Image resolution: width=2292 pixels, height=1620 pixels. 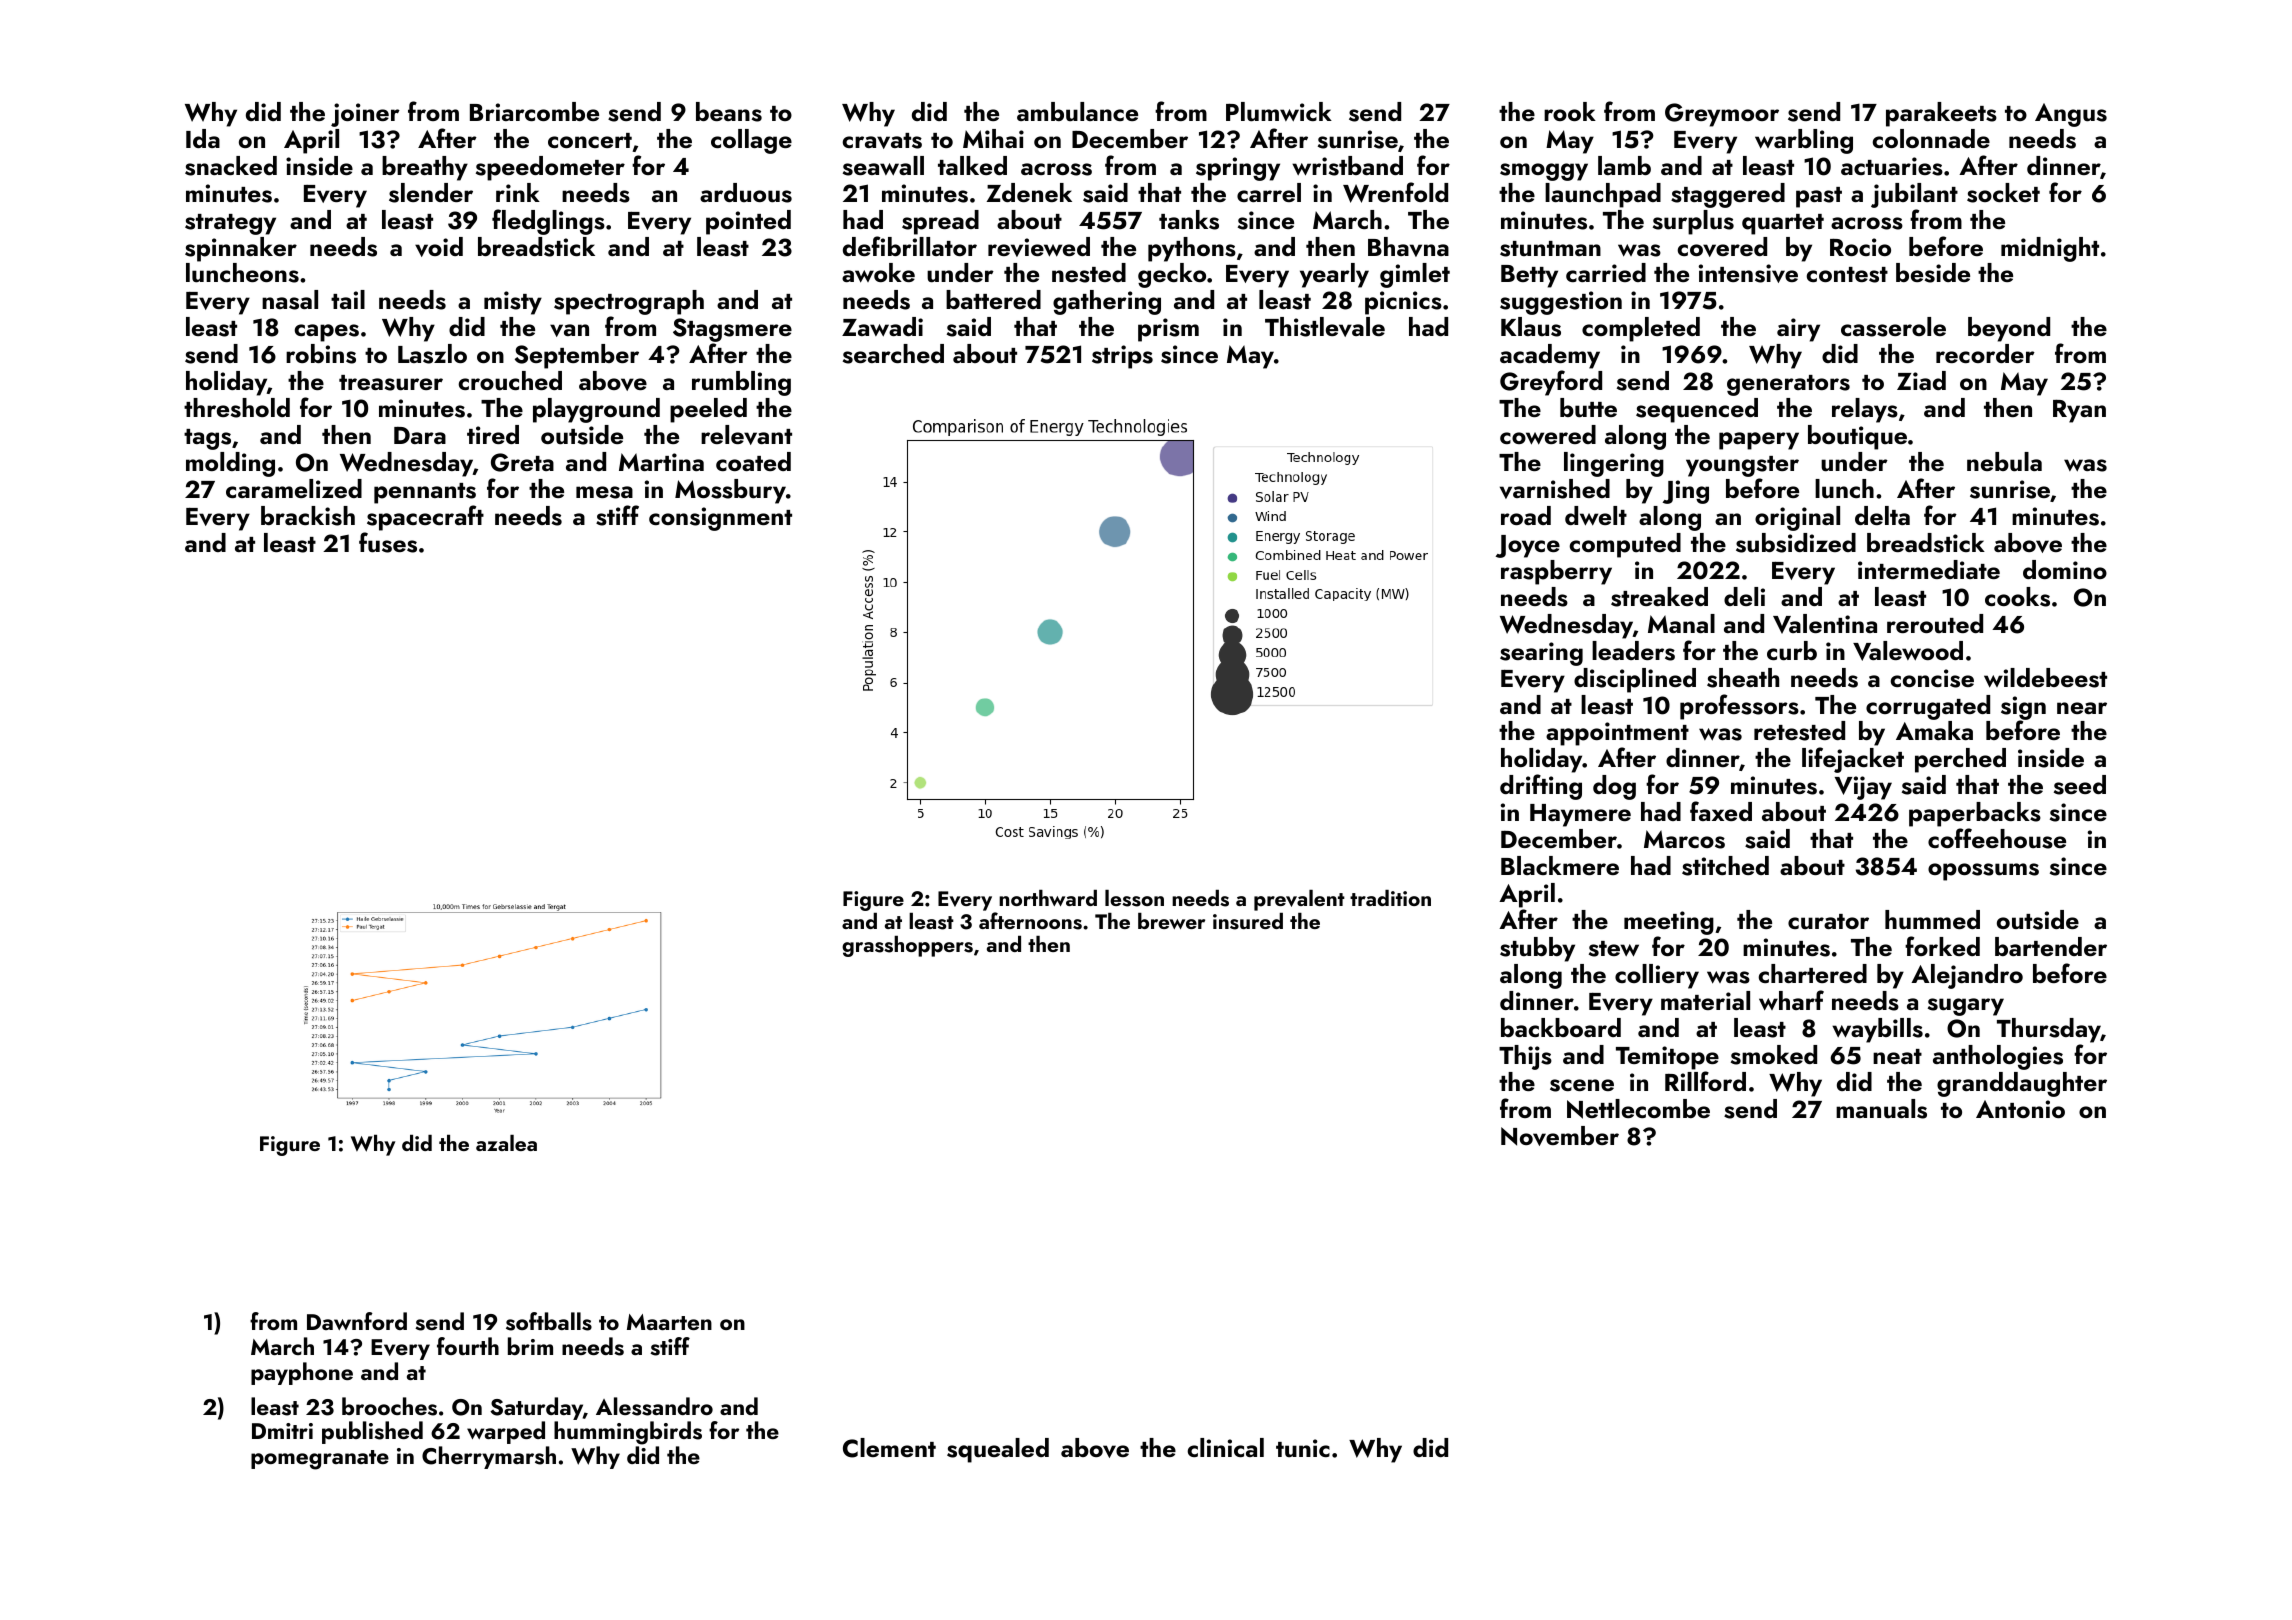 I want to click on northward, so click(x=1048, y=898).
